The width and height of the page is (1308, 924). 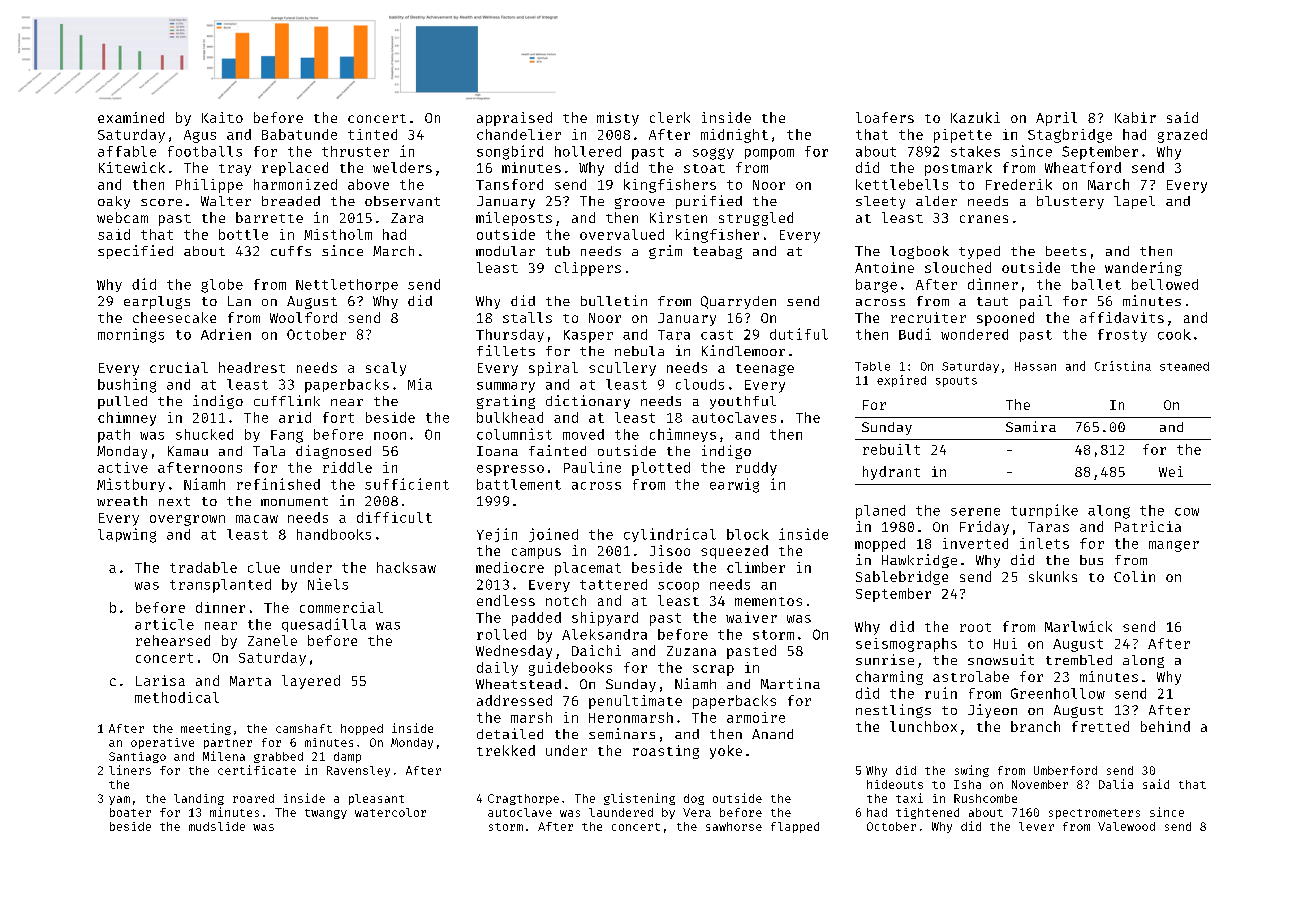 I want to click on Kaito, so click(x=222, y=117).
